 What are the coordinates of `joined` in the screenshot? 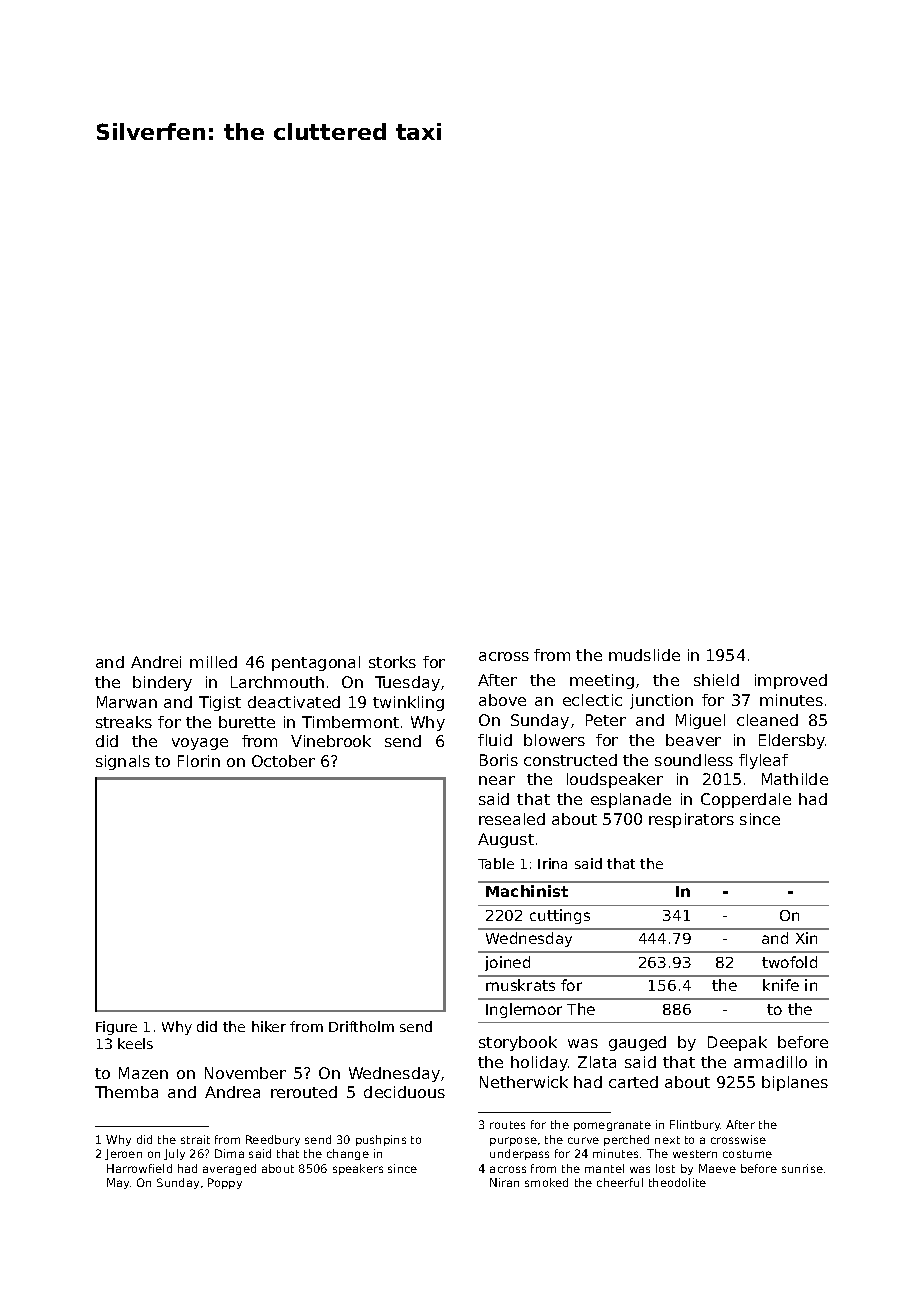 It's located at (507, 963).
